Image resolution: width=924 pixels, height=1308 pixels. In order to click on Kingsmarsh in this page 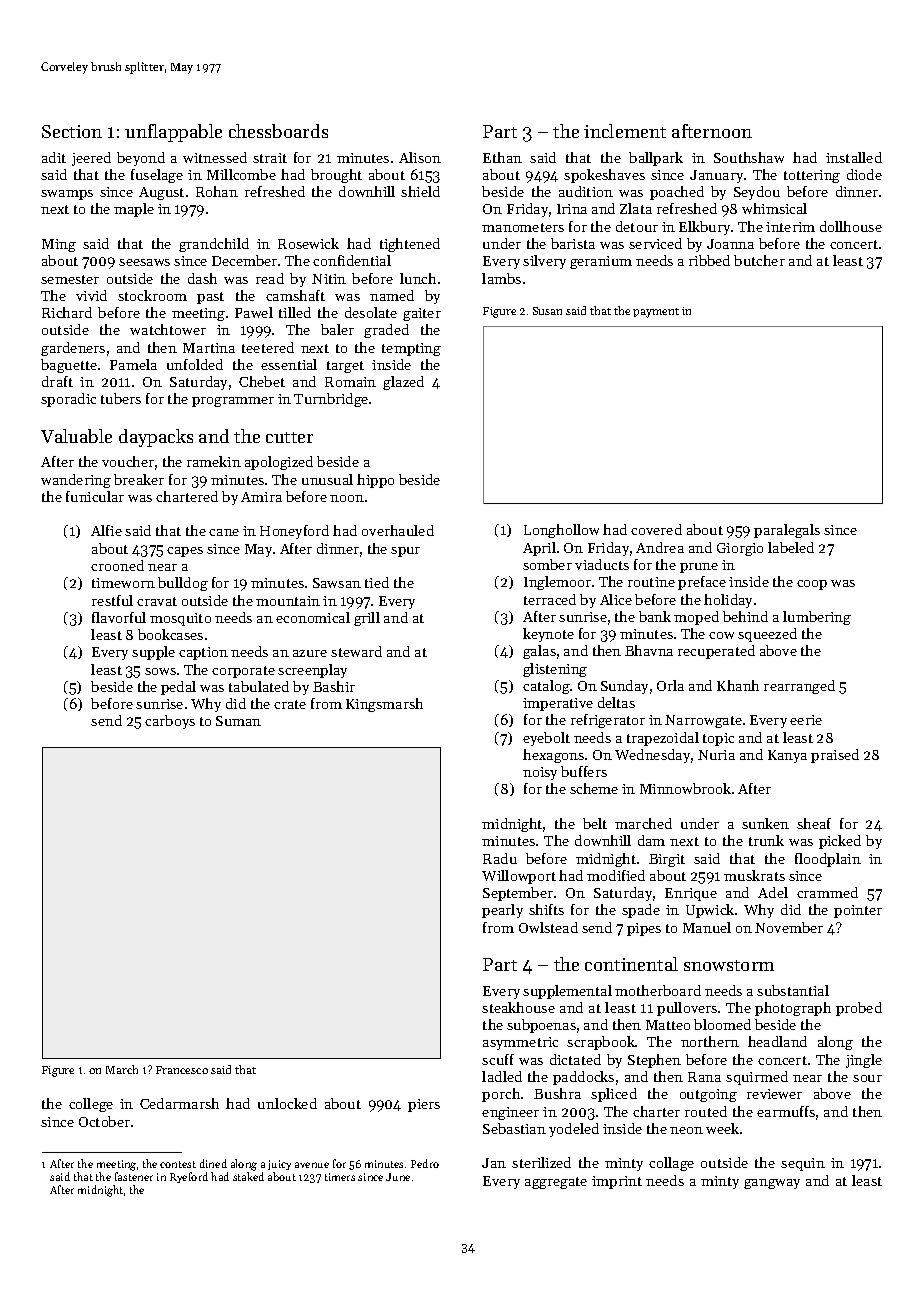, I will do `click(384, 705)`.
